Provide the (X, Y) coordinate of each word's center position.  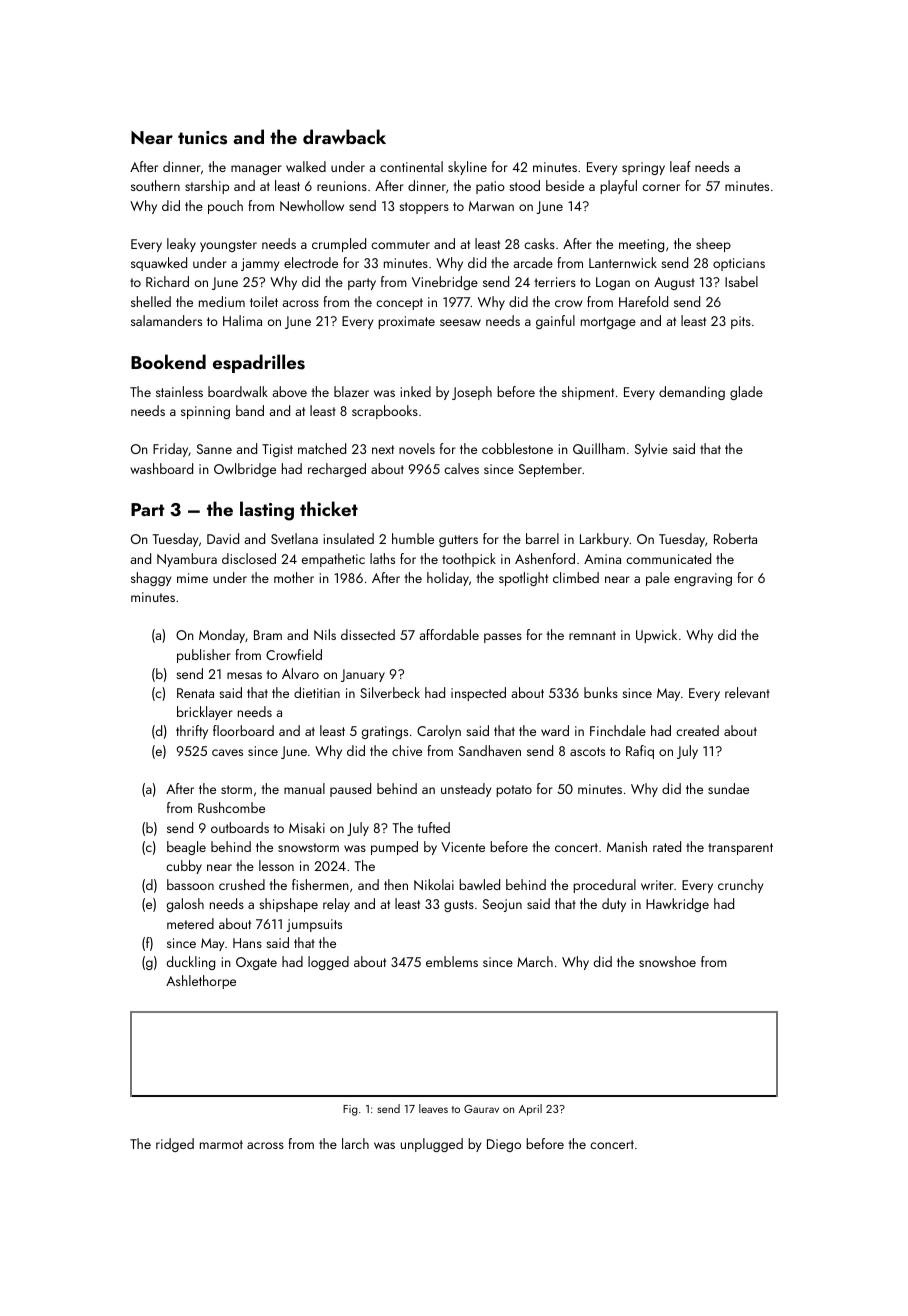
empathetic (333, 560)
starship (207, 187)
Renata (195, 693)
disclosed (249, 558)
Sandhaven (490, 750)
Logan (613, 283)
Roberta (735, 538)
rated (667, 846)
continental (411, 166)
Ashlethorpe (201, 982)
